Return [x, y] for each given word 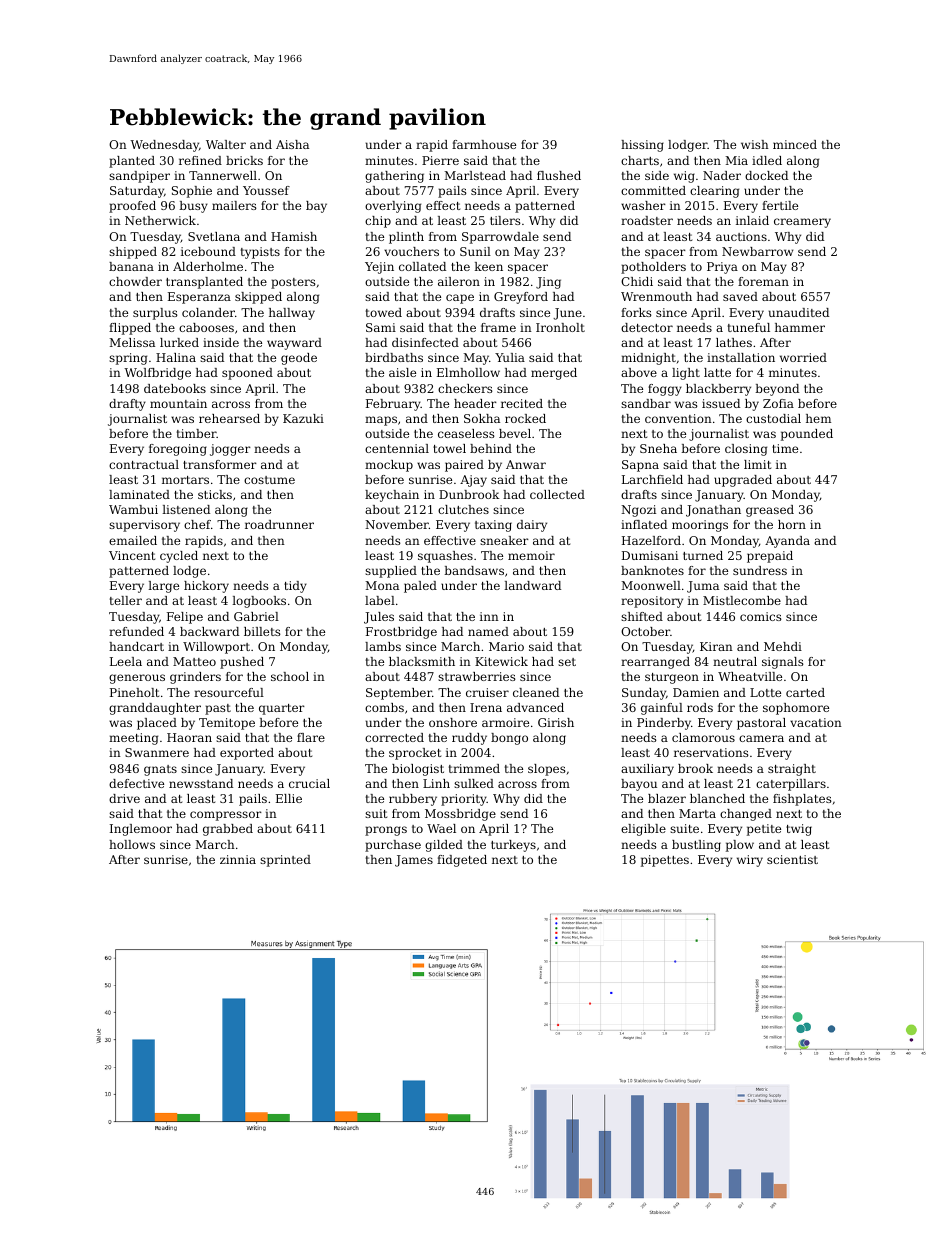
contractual [144, 464]
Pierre [440, 160]
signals [783, 663]
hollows [132, 844]
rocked [525, 418]
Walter [226, 144]
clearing [714, 192]
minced [795, 144]
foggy [665, 390]
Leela [126, 661]
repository [652, 602]
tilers [505, 220]
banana [131, 266]
